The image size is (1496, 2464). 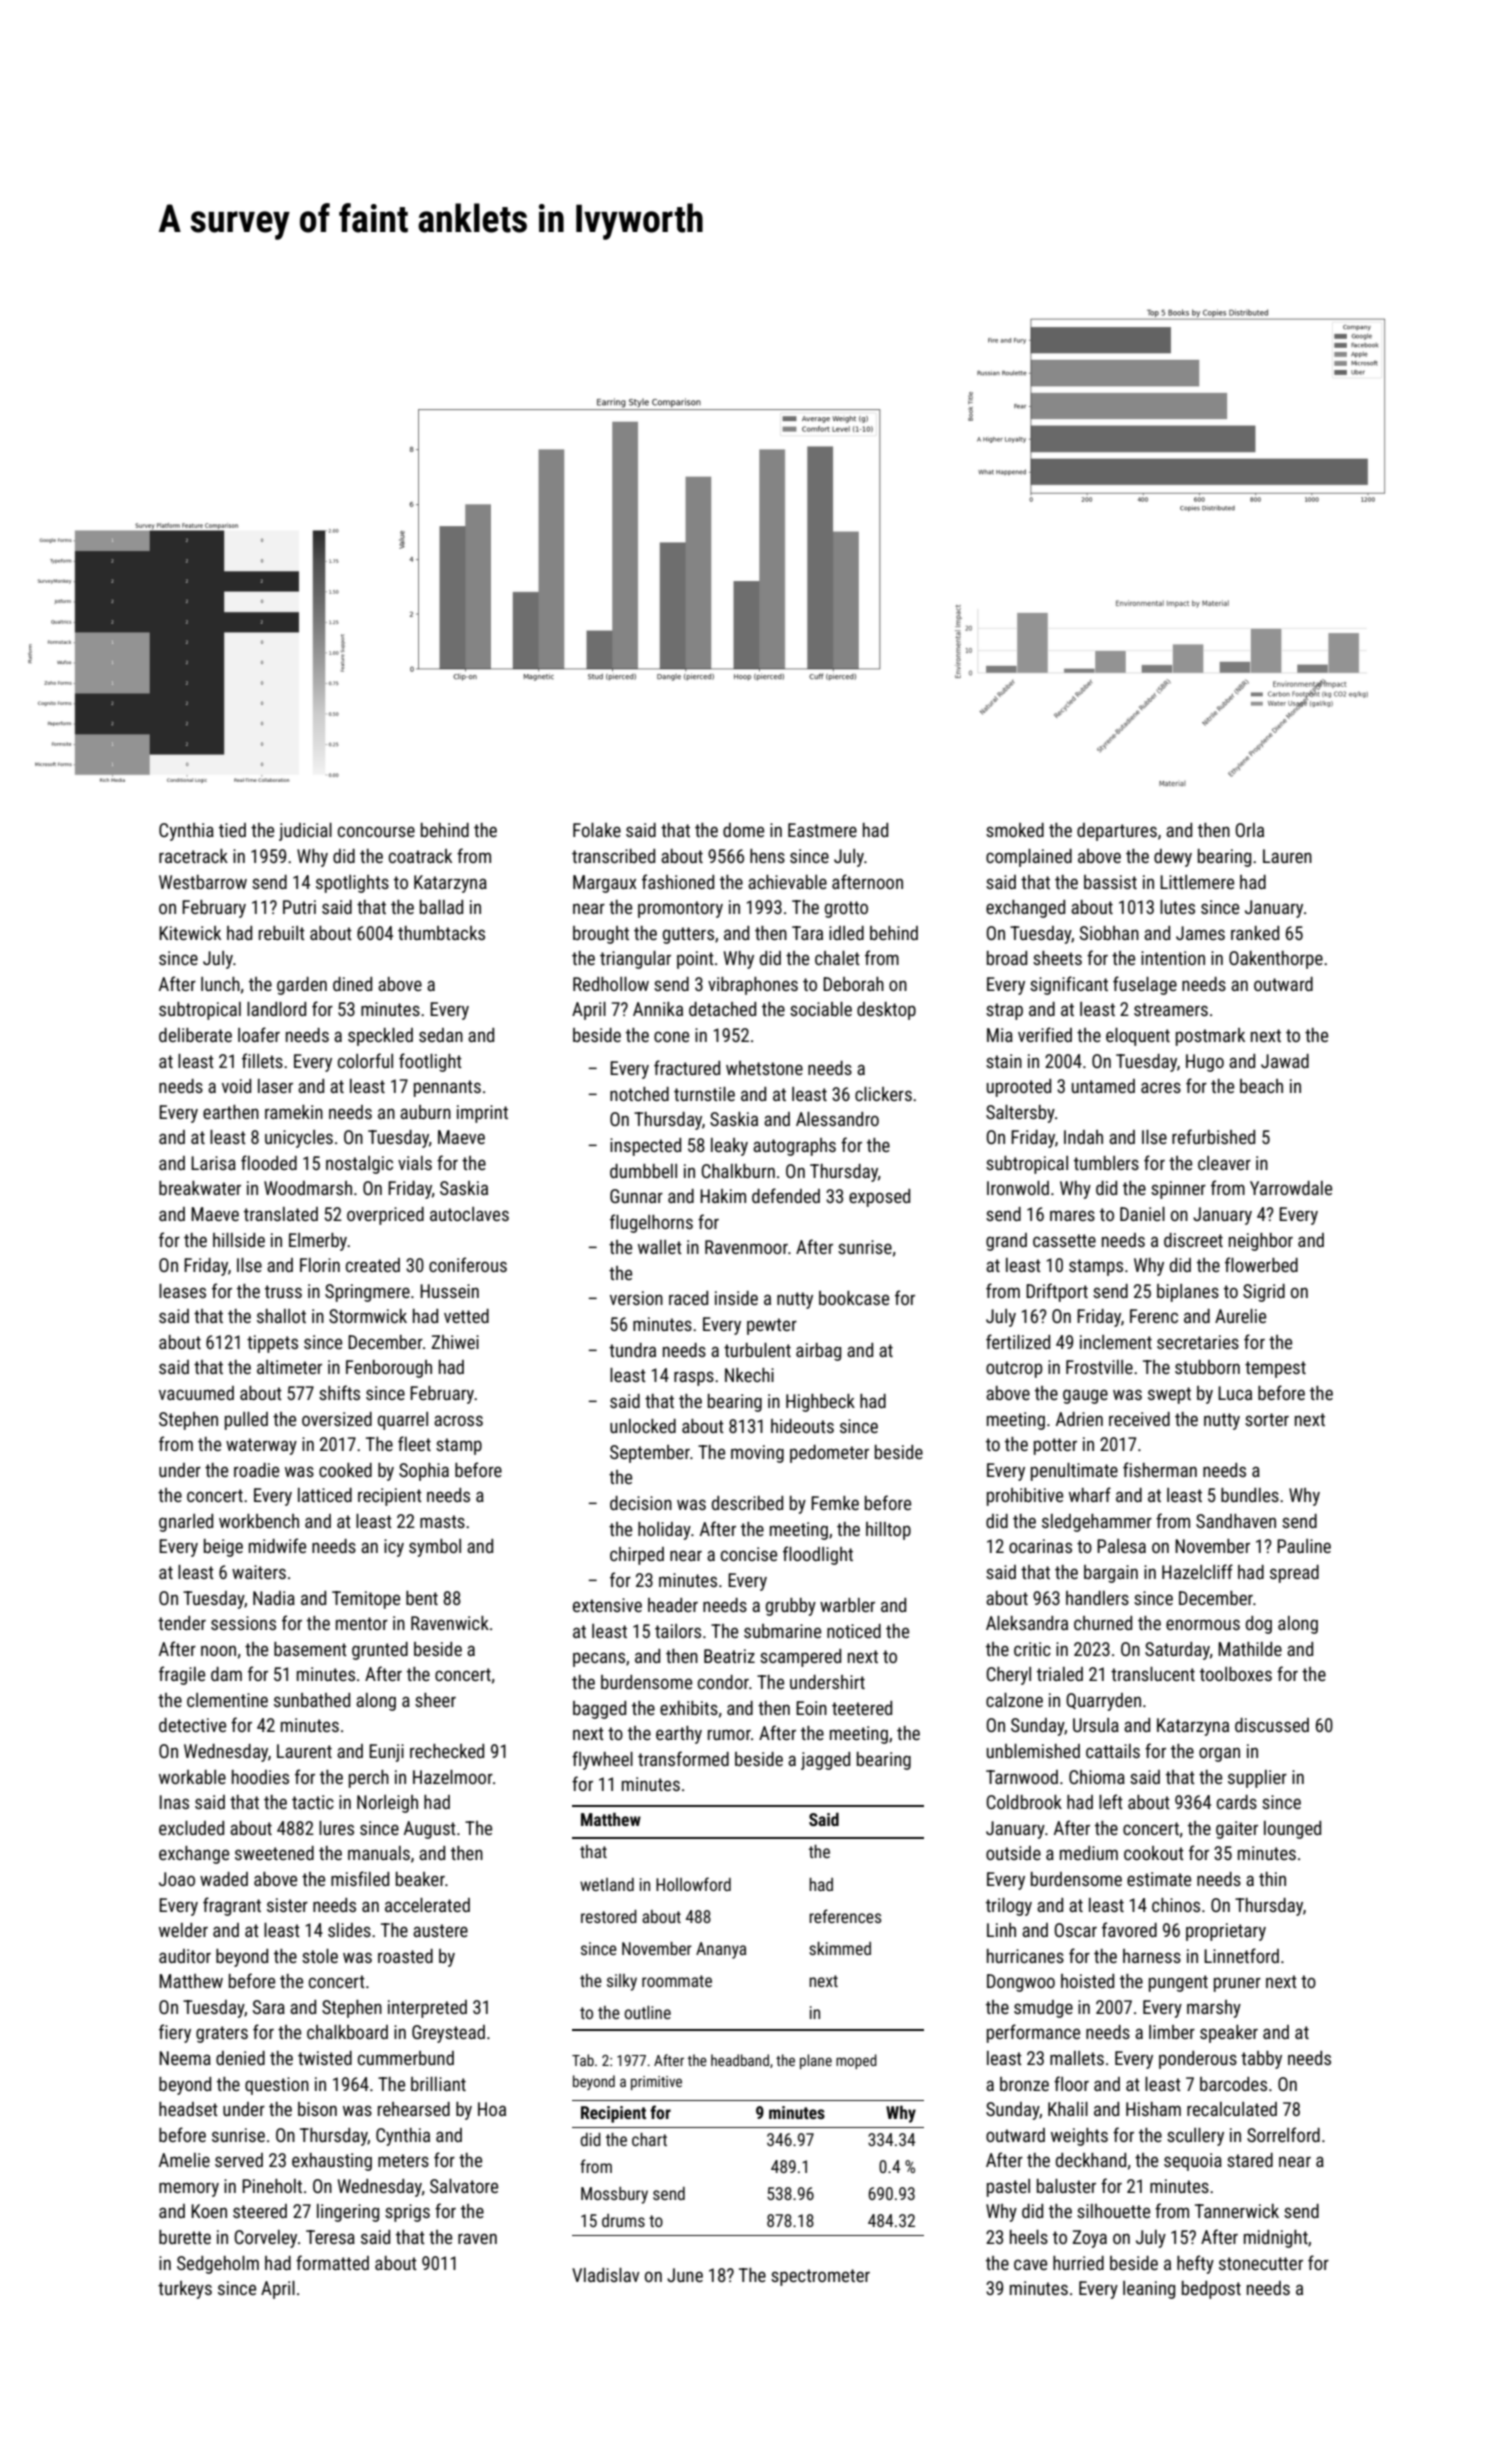 What do you see at coordinates (442, 1521) in the screenshot?
I see `masts` at bounding box center [442, 1521].
